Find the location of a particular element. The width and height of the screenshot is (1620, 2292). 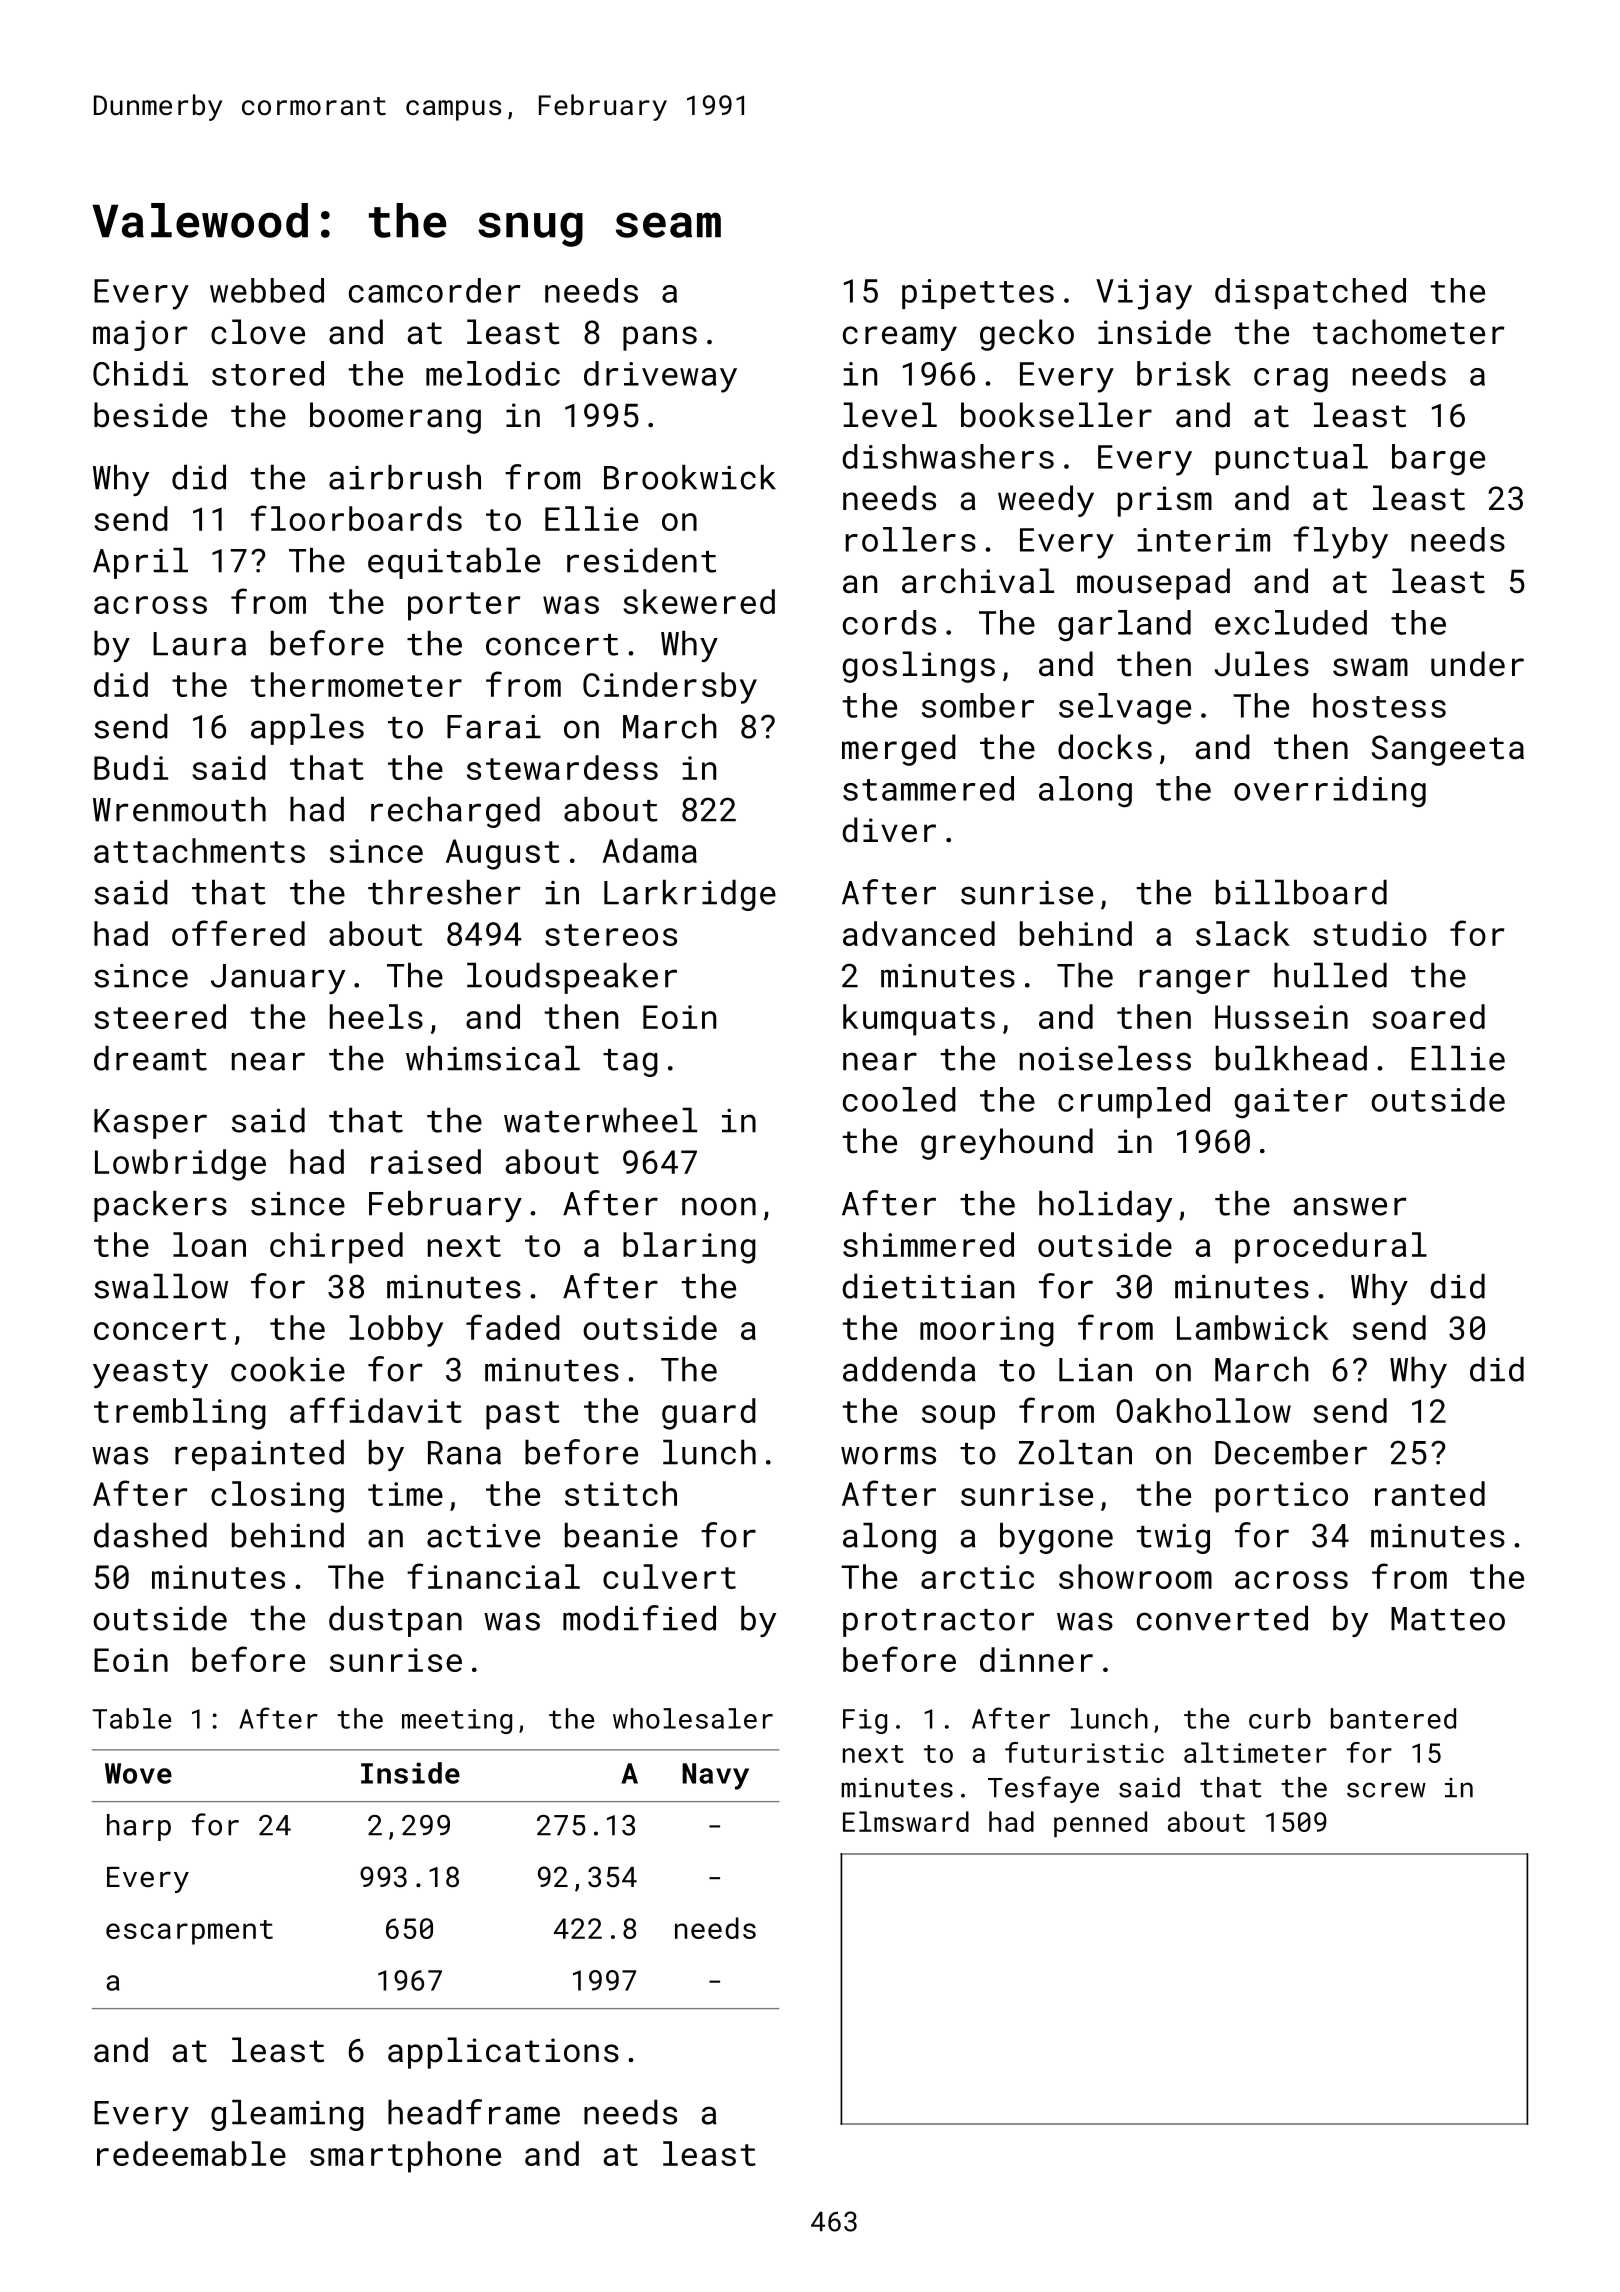

cooled is located at coordinates (899, 1099).
